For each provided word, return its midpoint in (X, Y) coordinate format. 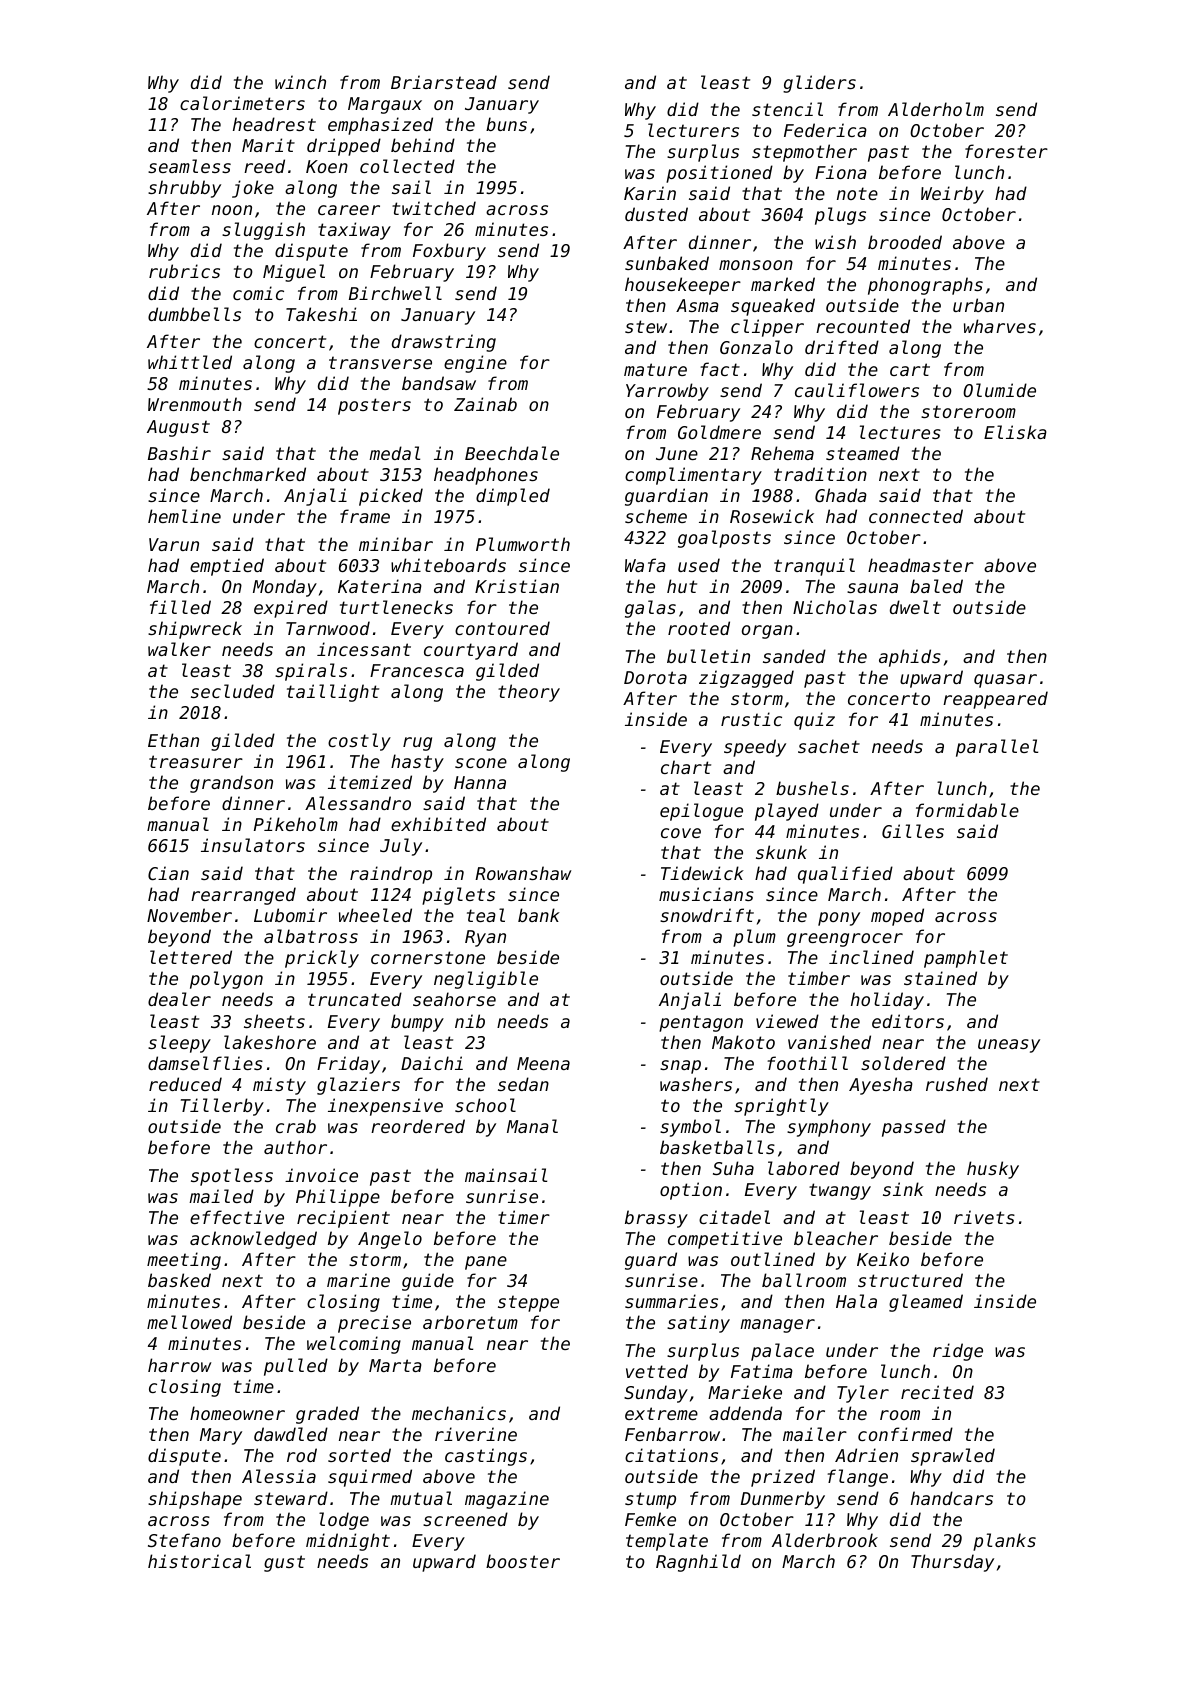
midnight (348, 1542)
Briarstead (444, 82)
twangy (840, 1191)
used (699, 565)
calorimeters (242, 103)
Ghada (841, 495)
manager (777, 1326)
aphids (910, 658)
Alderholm (936, 109)
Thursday (952, 1563)
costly (359, 742)
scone (481, 763)
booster (523, 1561)
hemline (184, 516)
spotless (232, 1177)
